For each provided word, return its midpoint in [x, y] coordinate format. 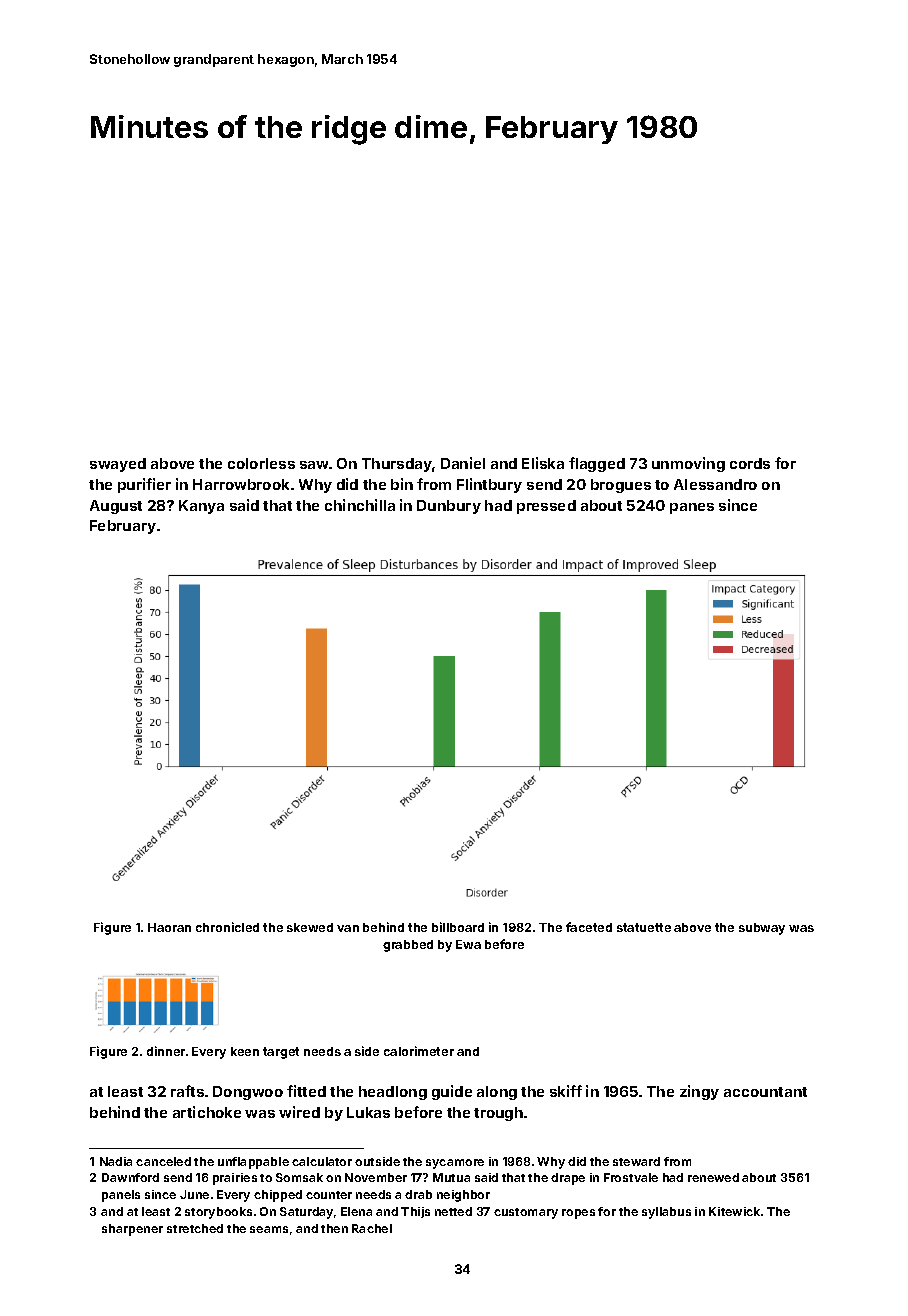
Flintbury [489, 485]
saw [314, 465]
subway [762, 929]
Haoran [169, 927]
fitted [306, 1091]
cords [750, 463]
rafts [187, 1091]
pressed [546, 507]
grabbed [408, 946]
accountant [765, 1092]
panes [692, 508]
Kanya [201, 507]
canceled [163, 1161]
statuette [644, 927]
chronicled [227, 927]
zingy [699, 1092]
